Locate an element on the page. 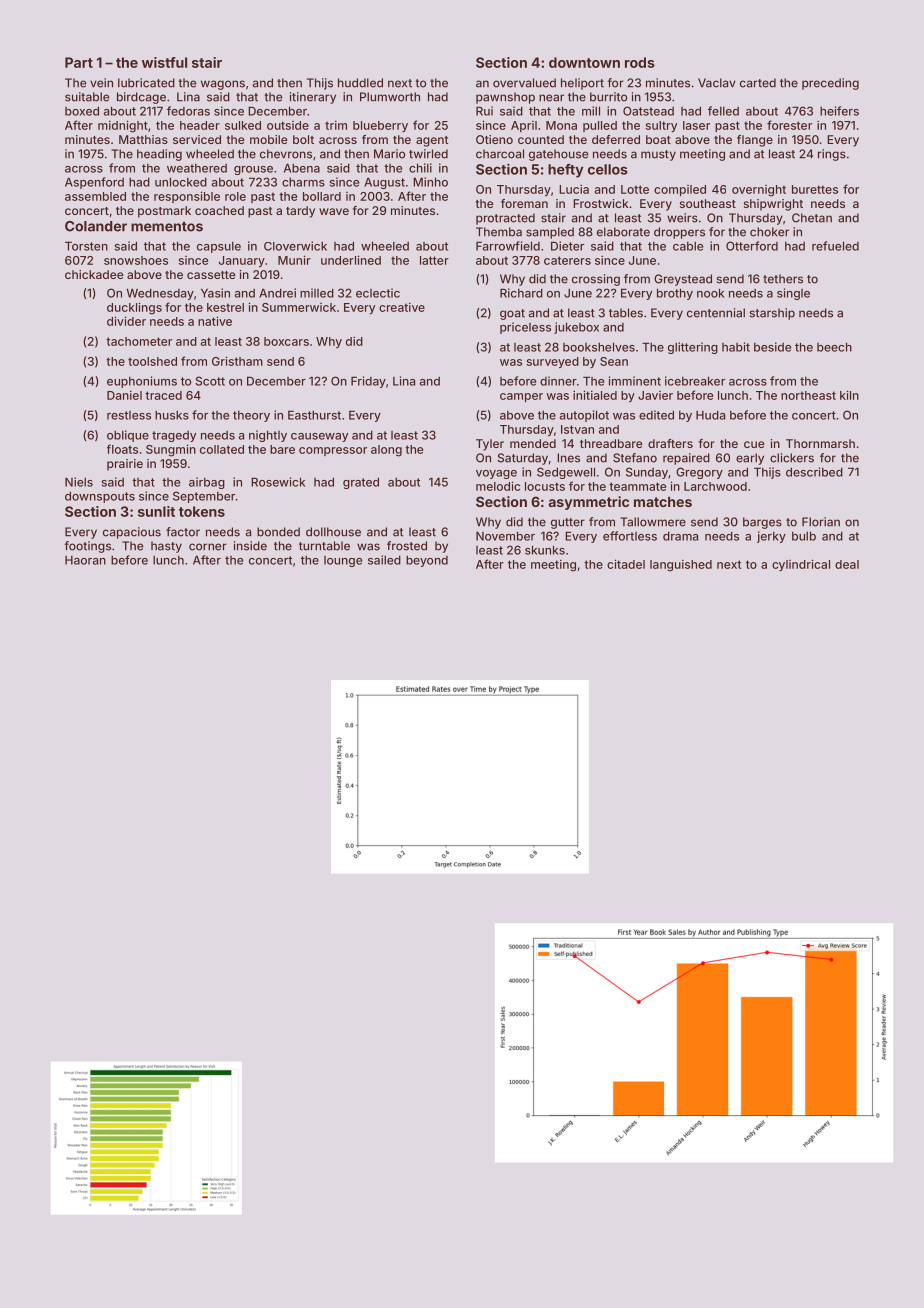 The width and height of the document is (924, 1308). gatehouse is located at coordinates (558, 155).
